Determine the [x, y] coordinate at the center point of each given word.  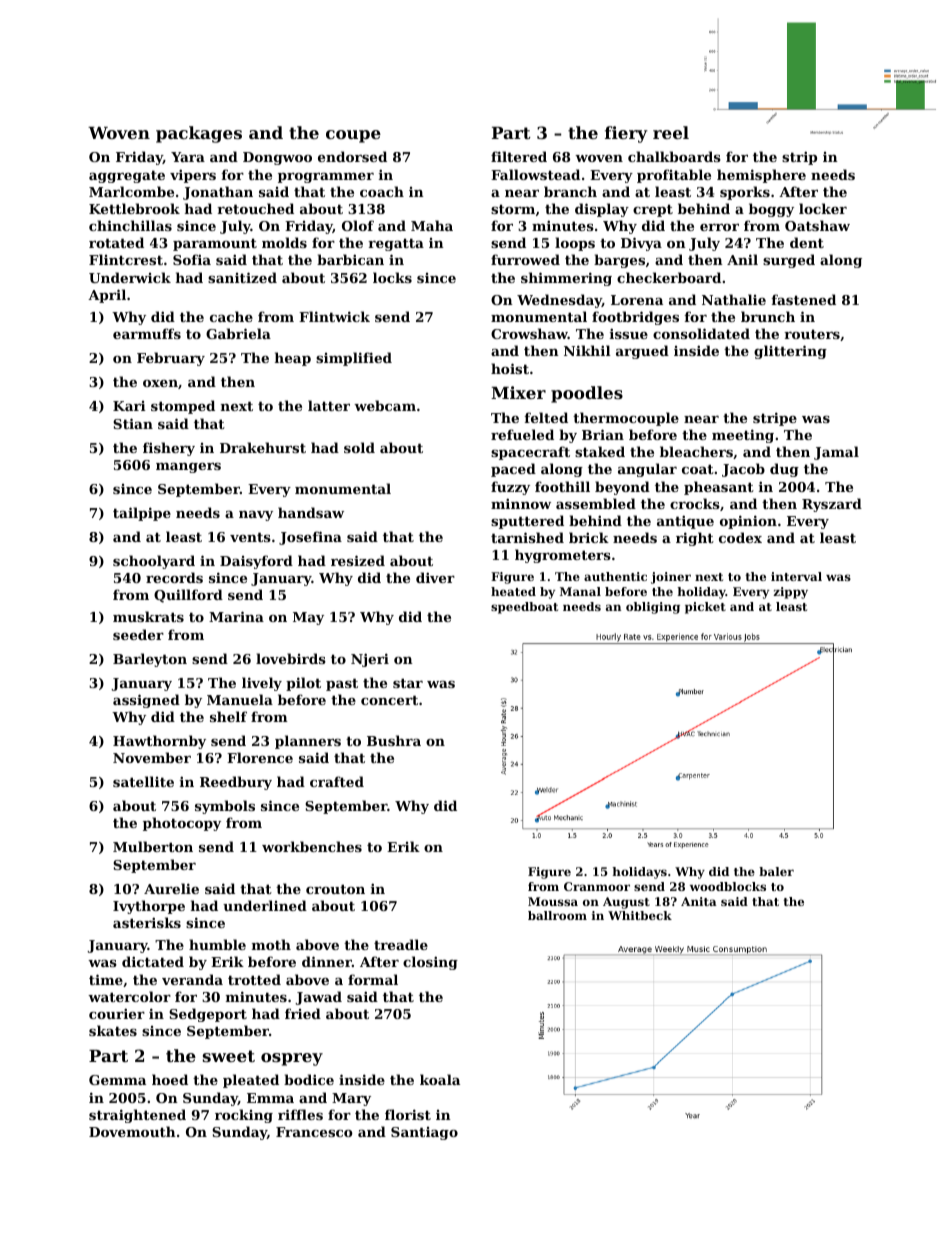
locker [823, 208]
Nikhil [587, 350]
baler [776, 871]
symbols [225, 807]
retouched [255, 208]
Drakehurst [263, 447]
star [408, 683]
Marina [236, 616]
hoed [170, 1079]
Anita [699, 901]
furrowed [525, 259]
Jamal [836, 453]
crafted [337, 781]
